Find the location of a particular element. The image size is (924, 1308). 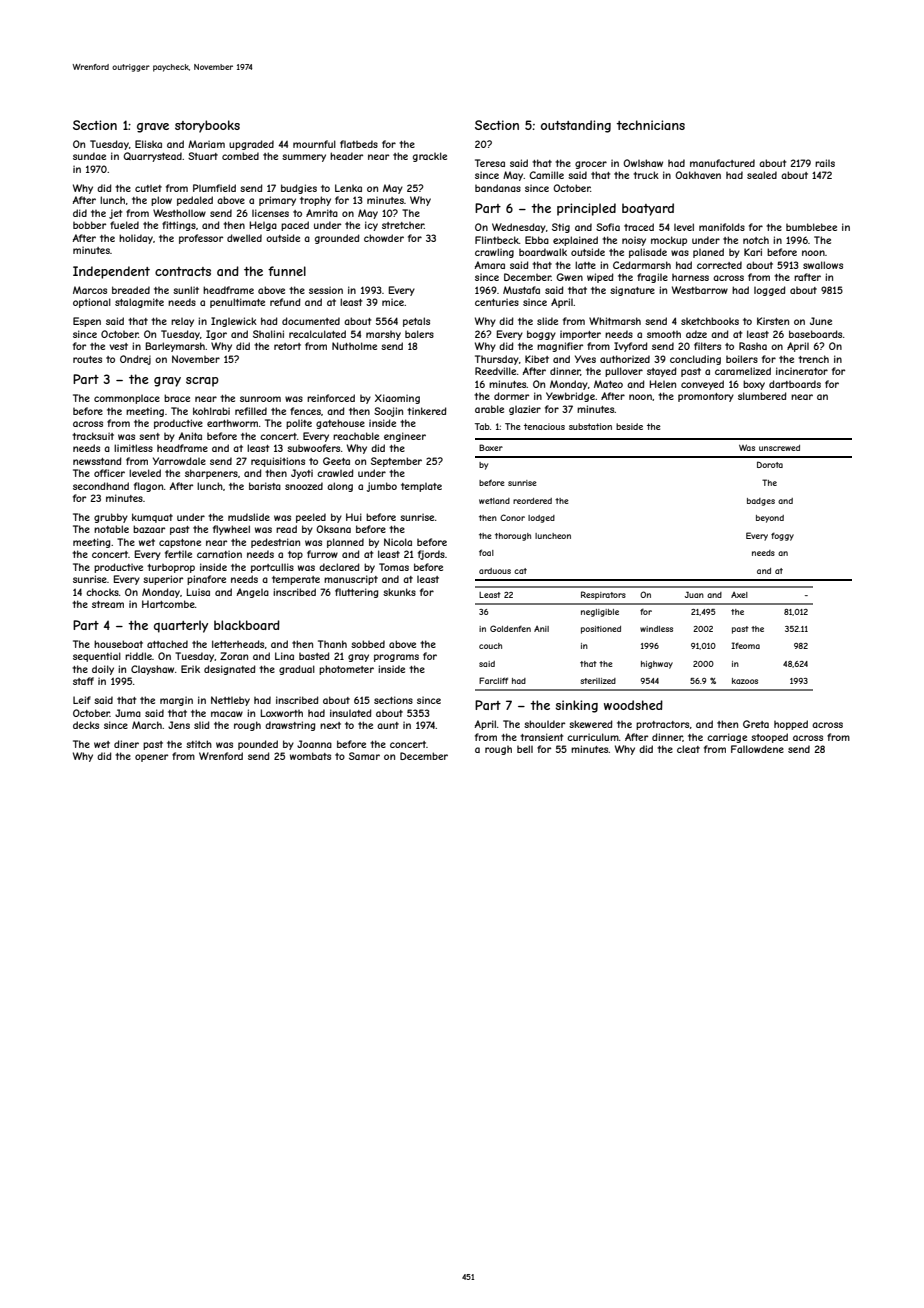

Axel is located at coordinates (739, 595).
